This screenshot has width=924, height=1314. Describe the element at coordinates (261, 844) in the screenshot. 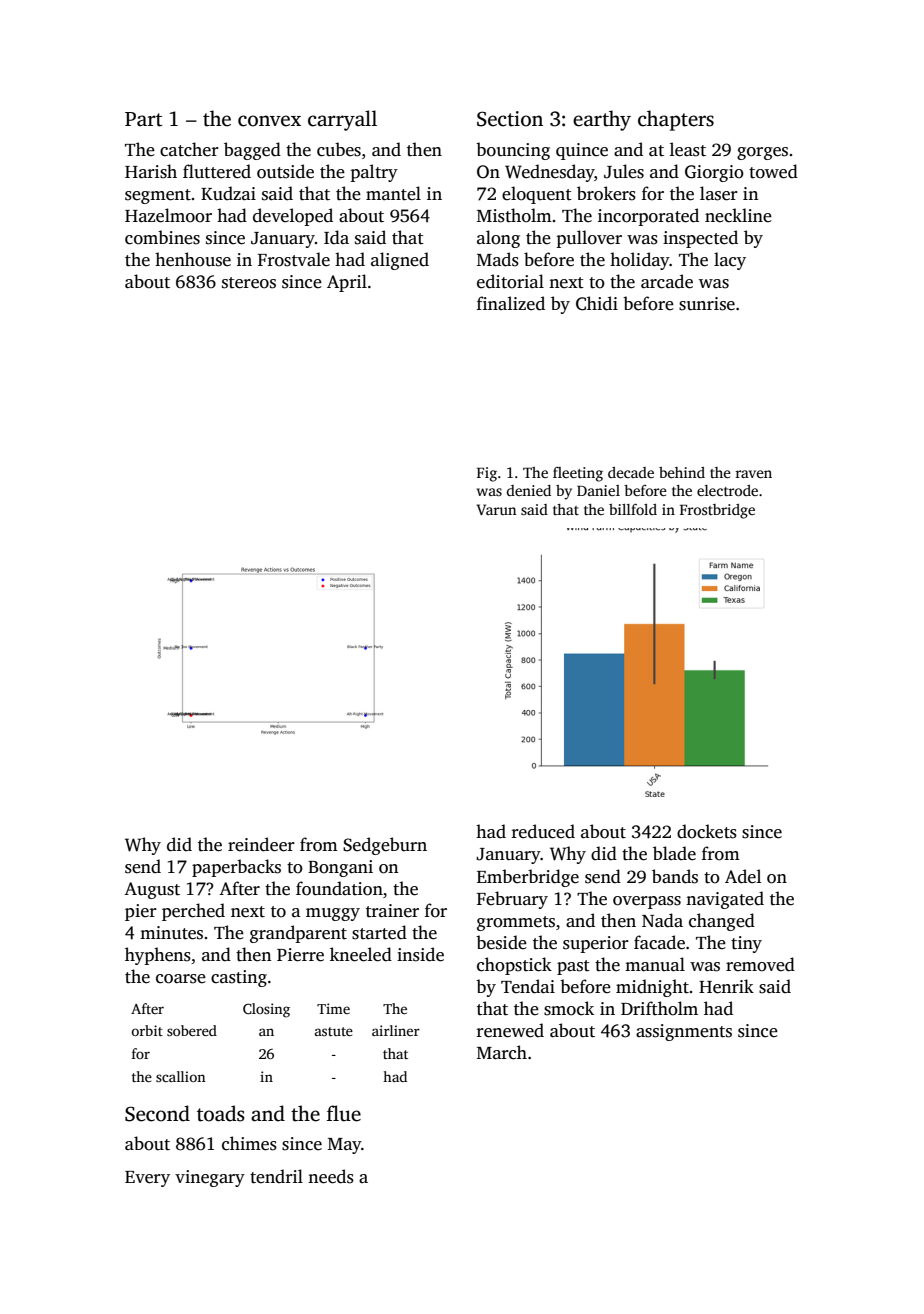

I see `reindeer` at that location.
